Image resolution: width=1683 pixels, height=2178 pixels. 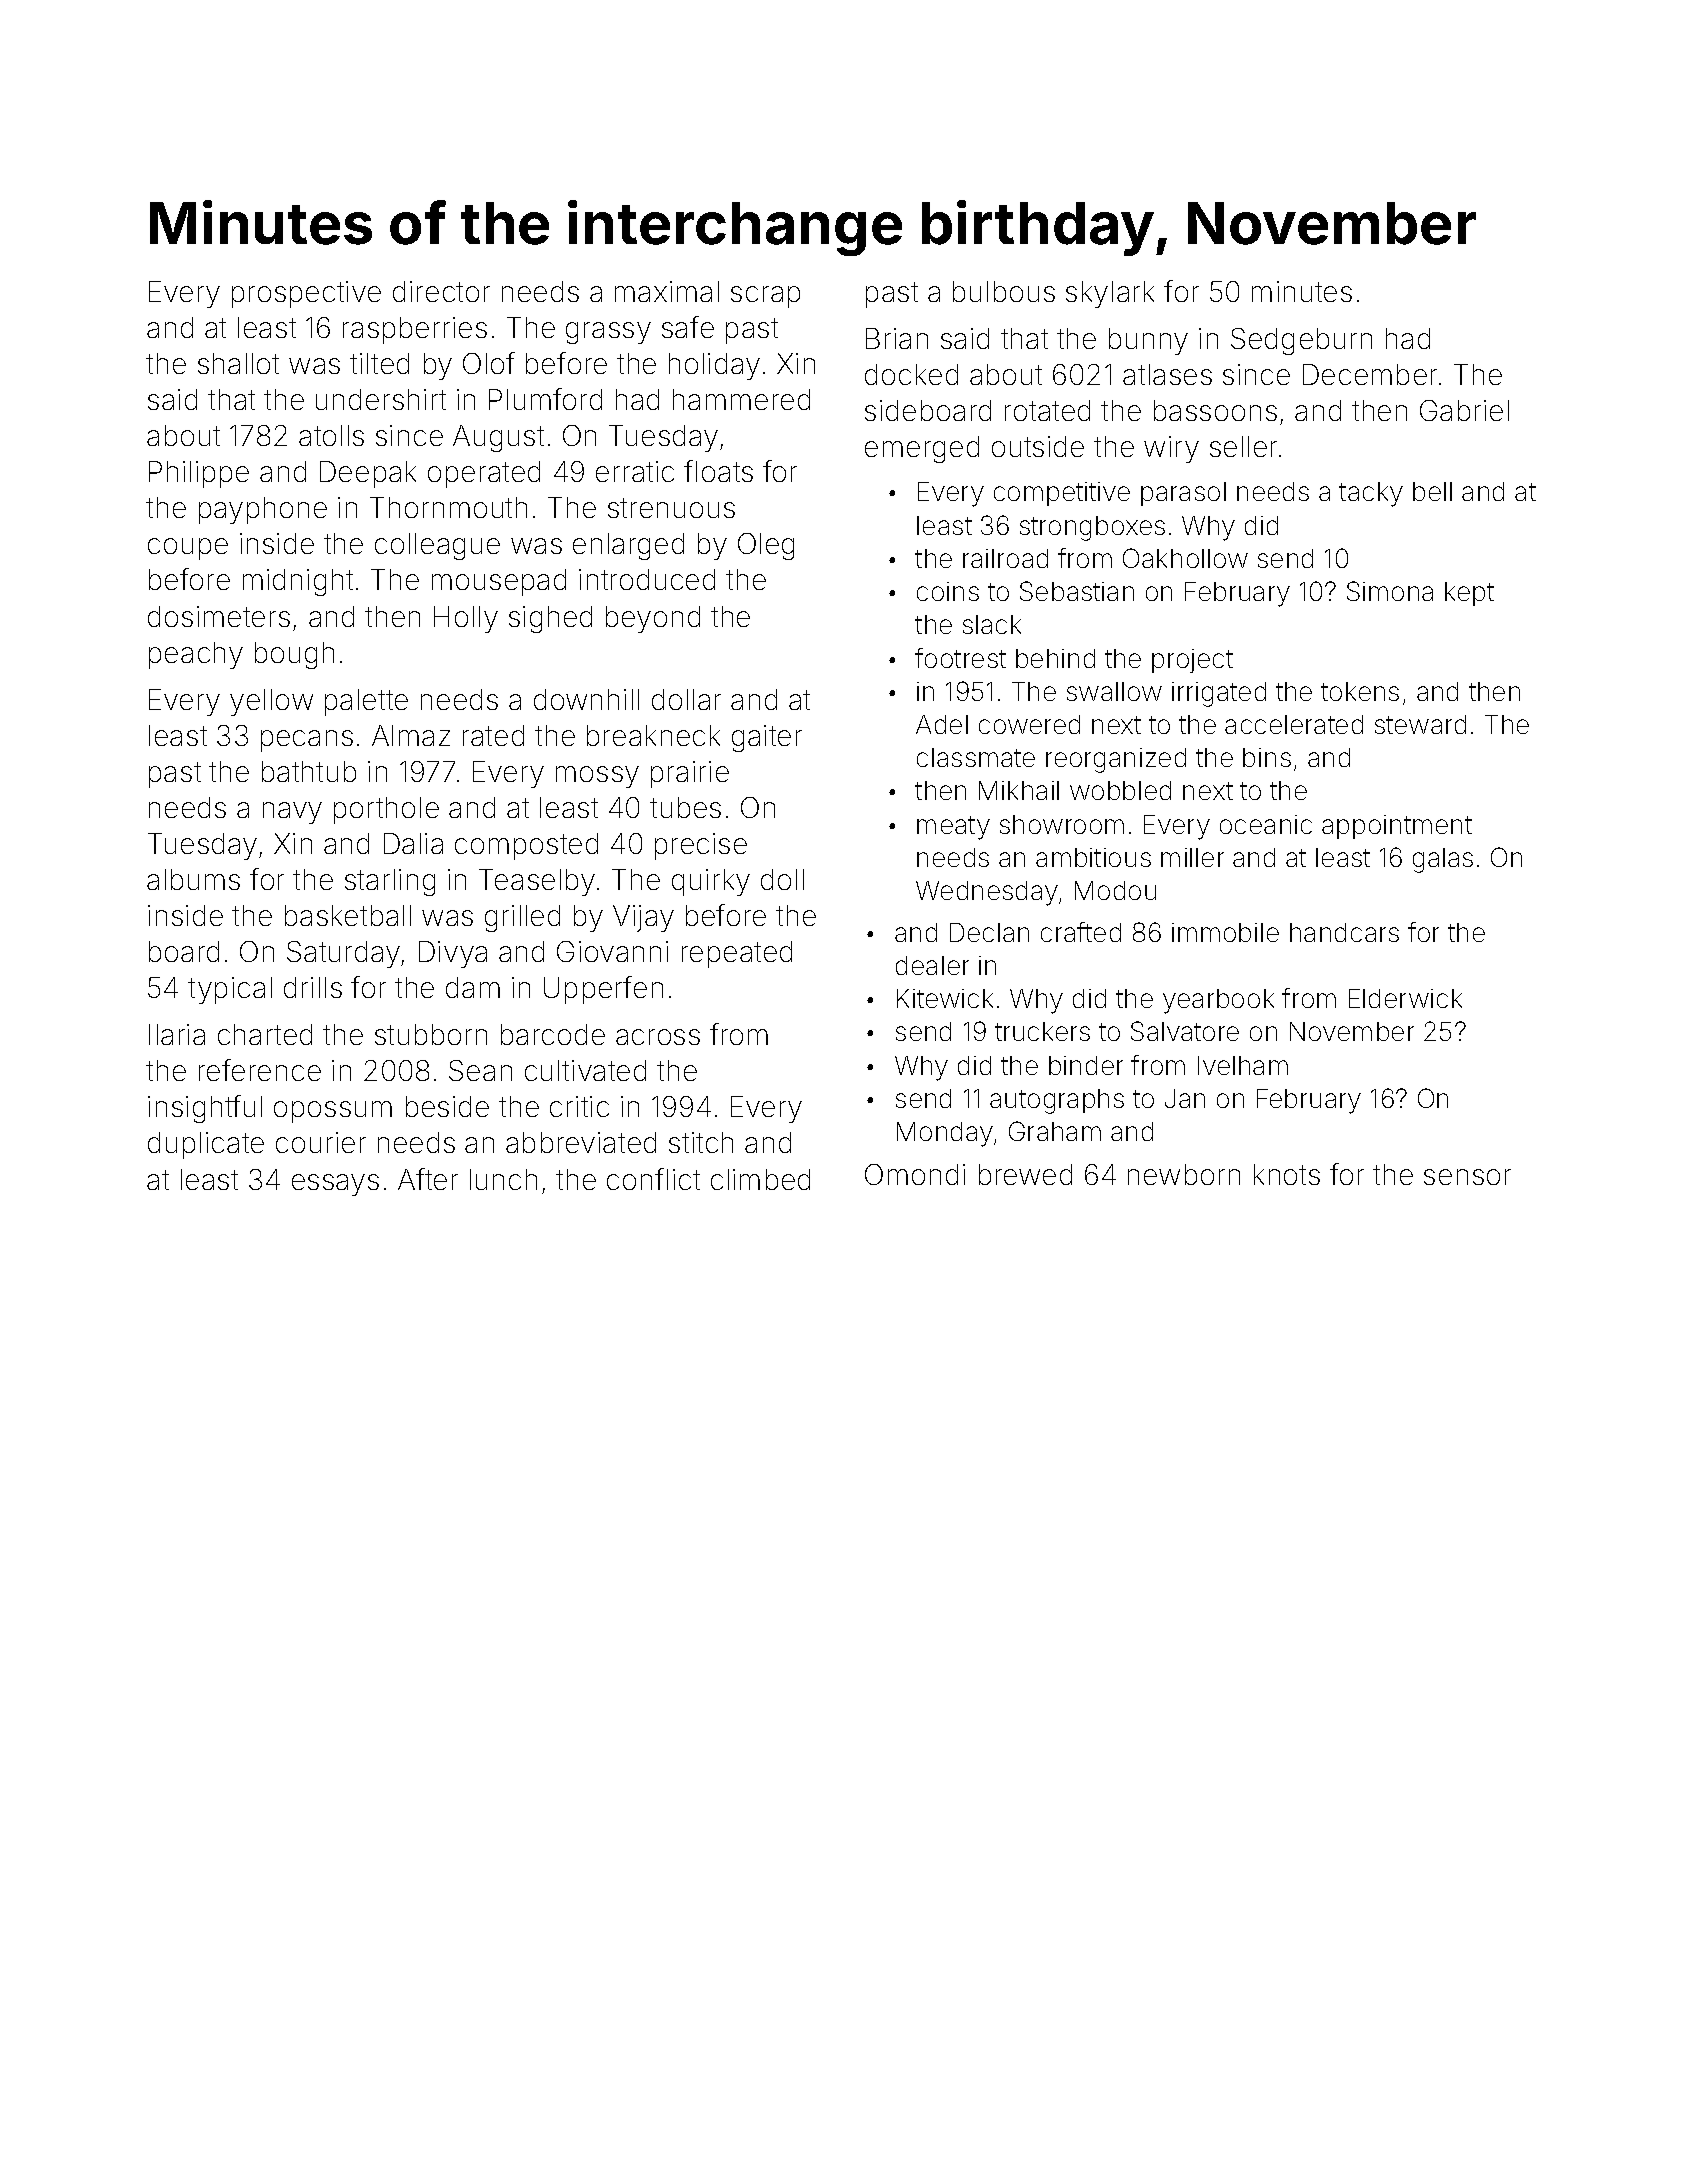 What do you see at coordinates (381, 399) in the screenshot?
I see `undershirt` at bounding box center [381, 399].
